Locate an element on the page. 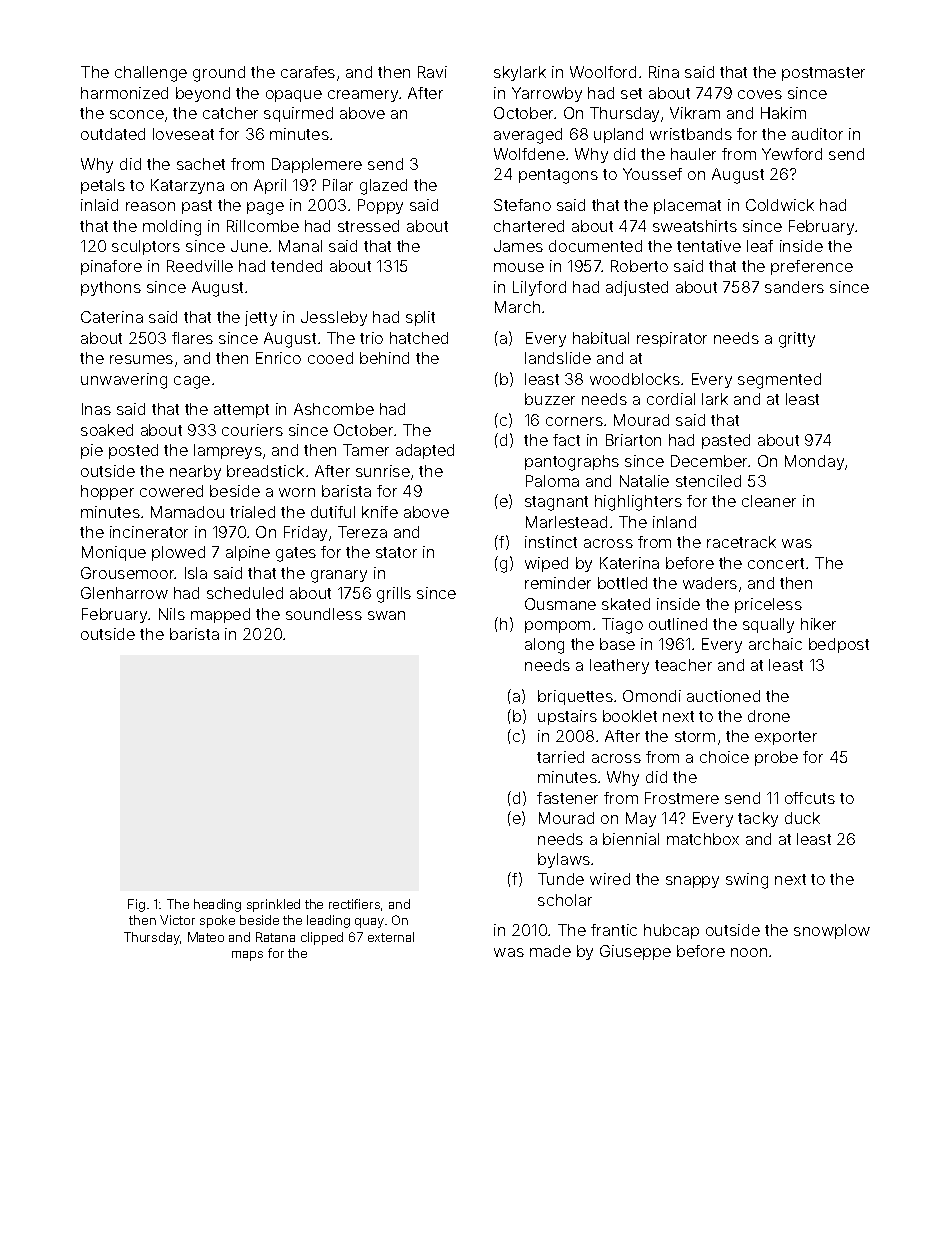  teacher is located at coordinates (683, 665).
